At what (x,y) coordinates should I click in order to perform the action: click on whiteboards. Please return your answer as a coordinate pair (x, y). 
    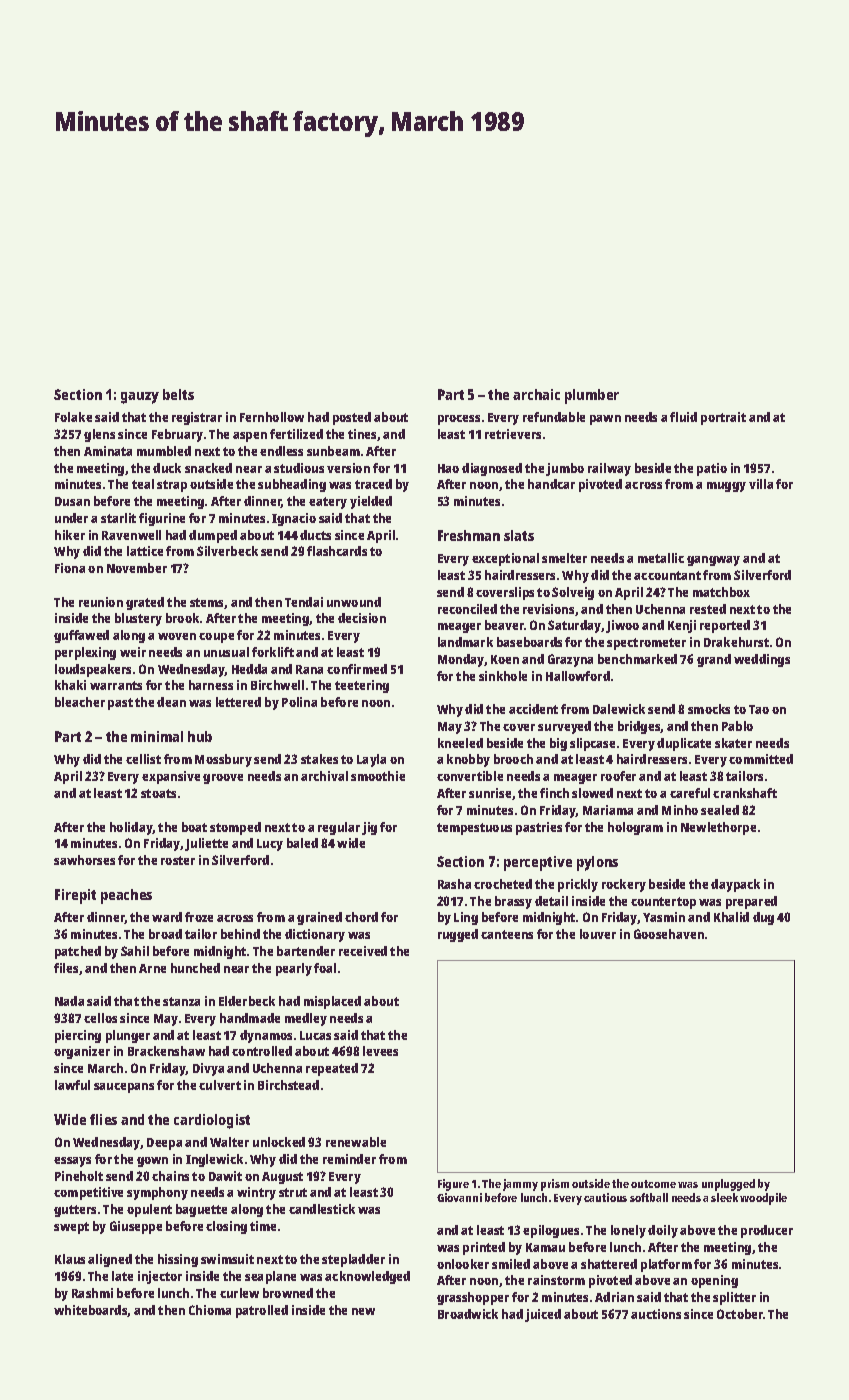
    Looking at the image, I should click on (91, 1311).
